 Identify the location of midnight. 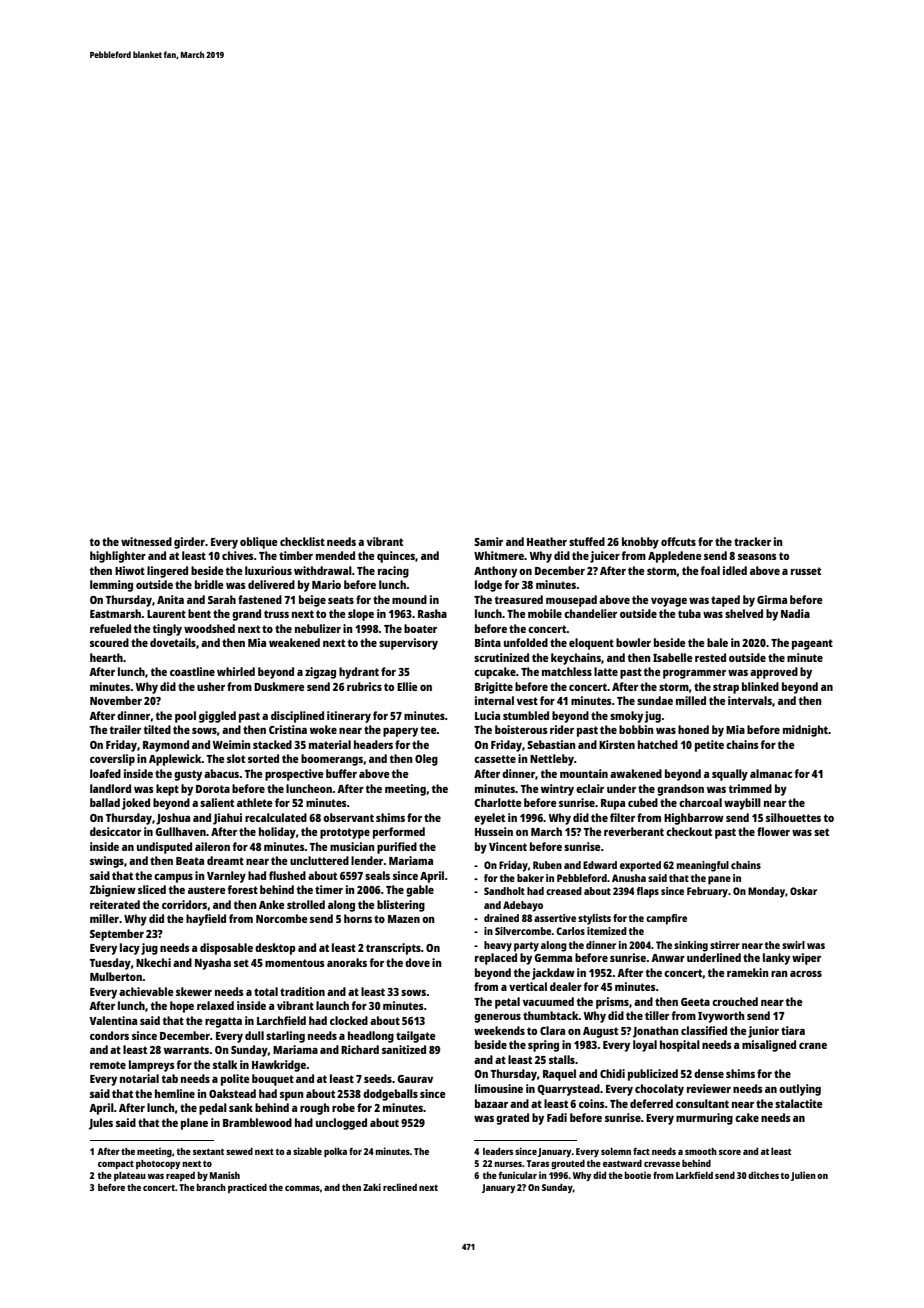
(805, 731).
